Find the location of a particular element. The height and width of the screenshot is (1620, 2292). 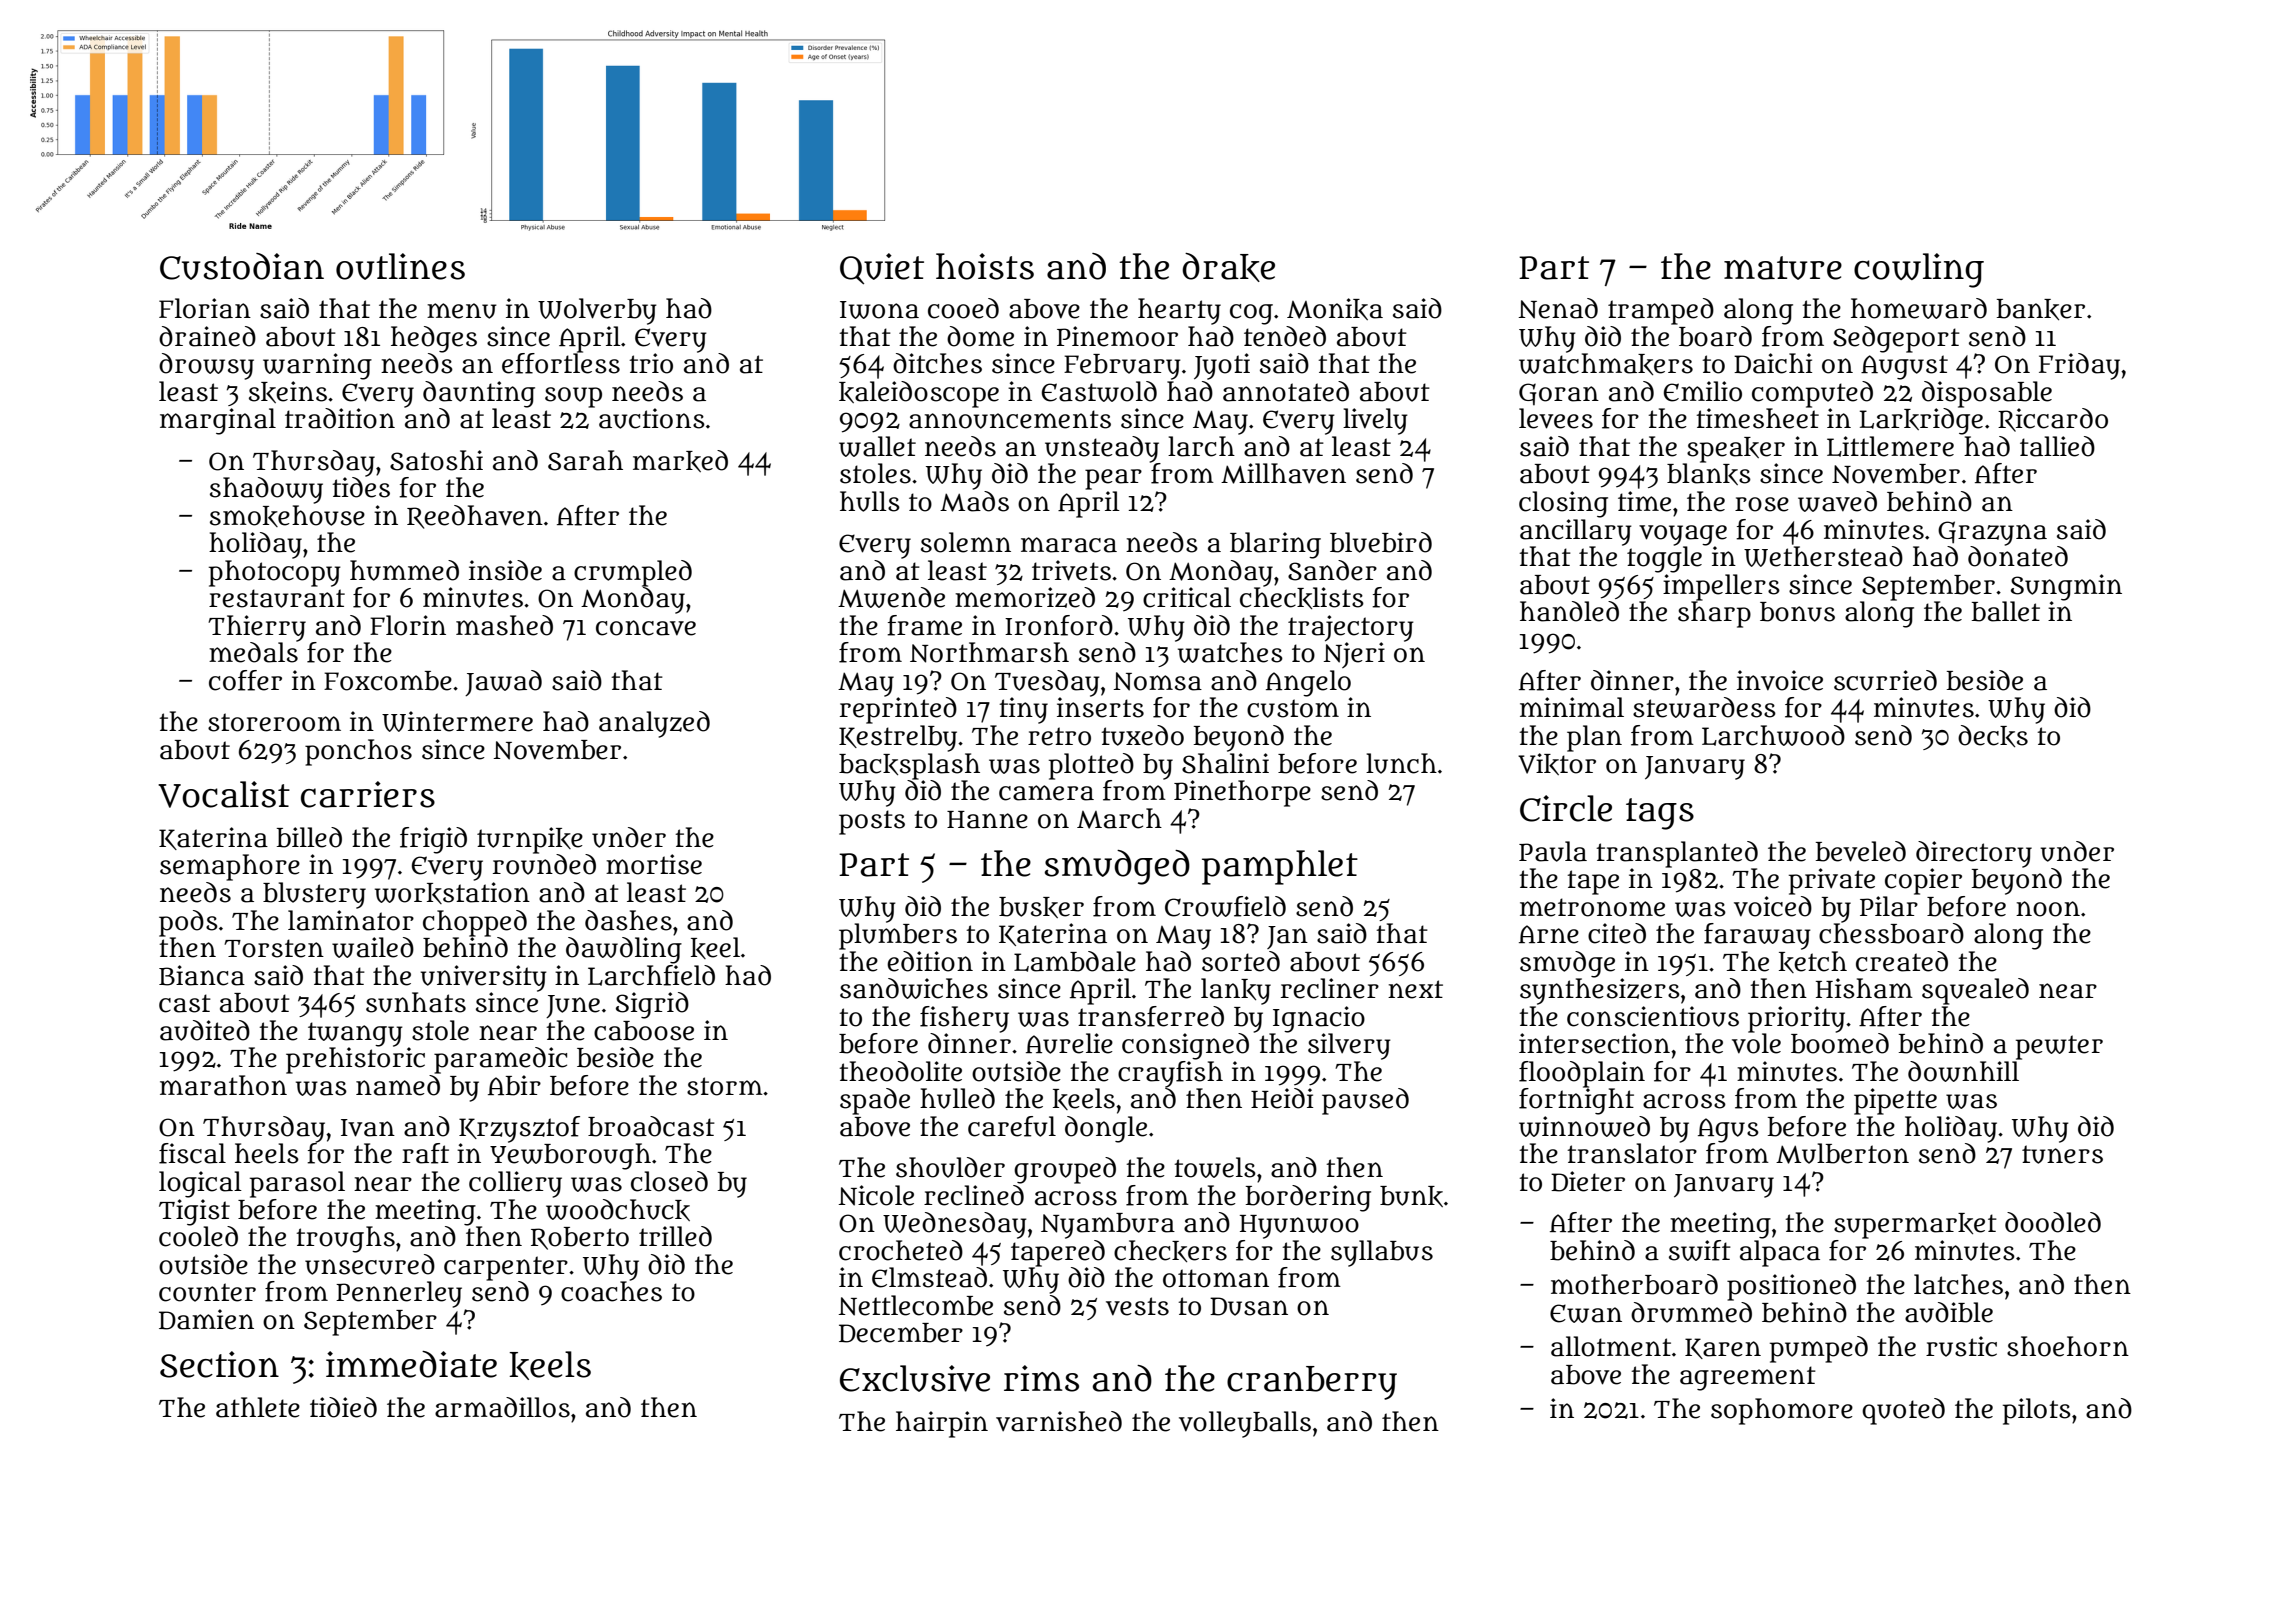

blanks is located at coordinates (1709, 474).
